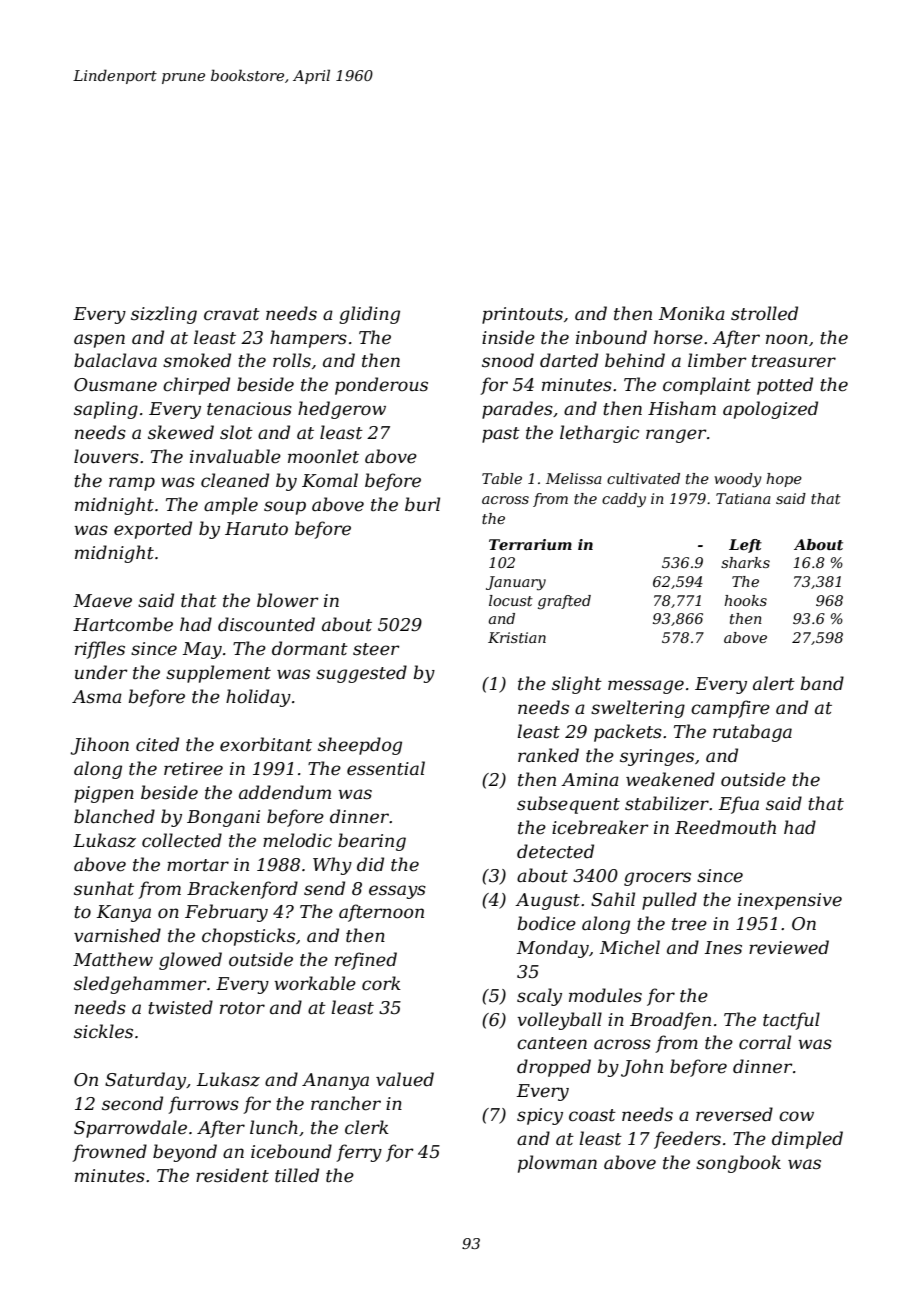  Describe the element at coordinates (764, 313) in the page. I see `strolled` at that location.
